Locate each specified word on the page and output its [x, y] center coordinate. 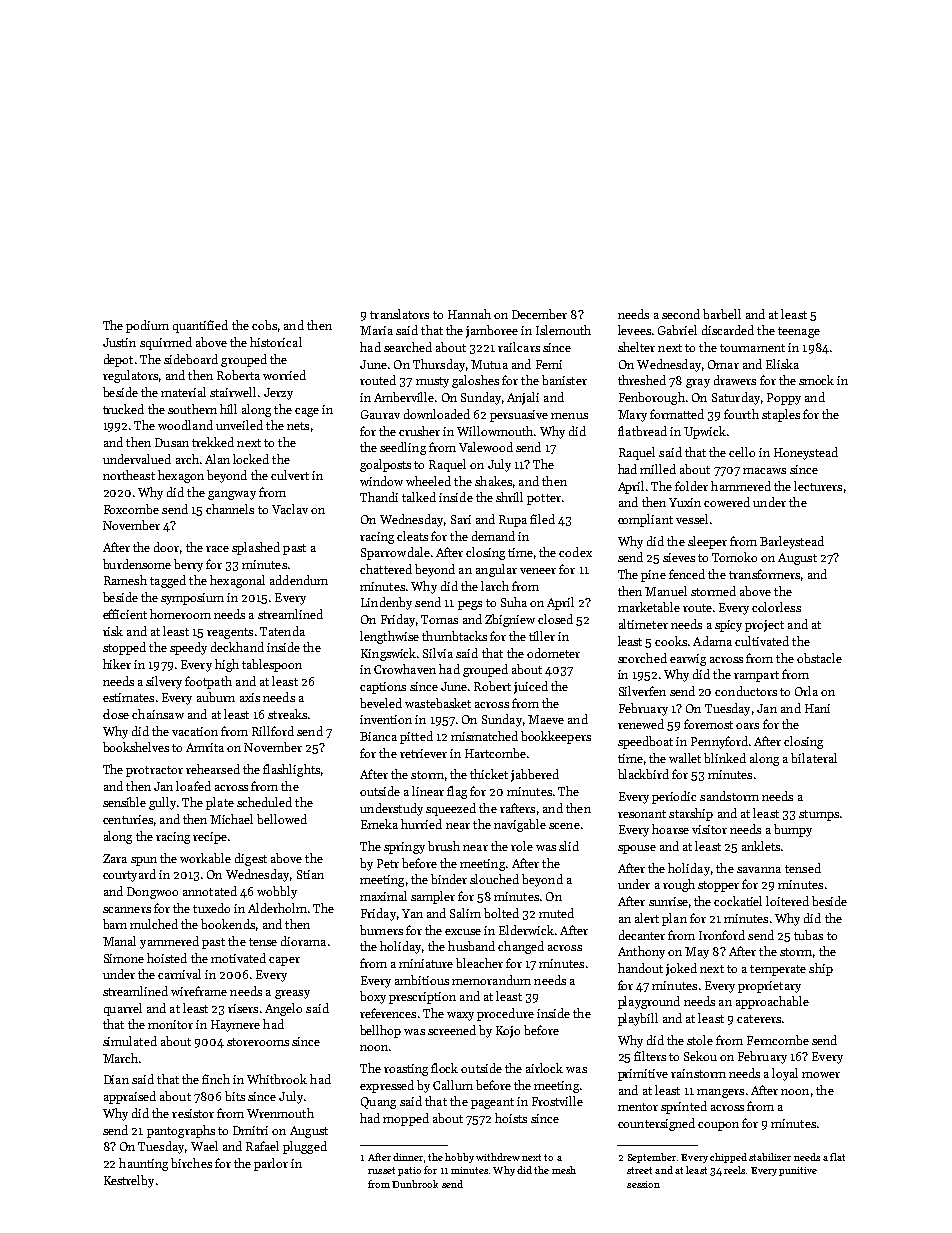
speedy [188, 648]
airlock [544, 1068]
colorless [776, 607]
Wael [204, 1146]
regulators [130, 376]
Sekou [700, 1056]
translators [399, 314]
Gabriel [677, 330]
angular [496, 570]
